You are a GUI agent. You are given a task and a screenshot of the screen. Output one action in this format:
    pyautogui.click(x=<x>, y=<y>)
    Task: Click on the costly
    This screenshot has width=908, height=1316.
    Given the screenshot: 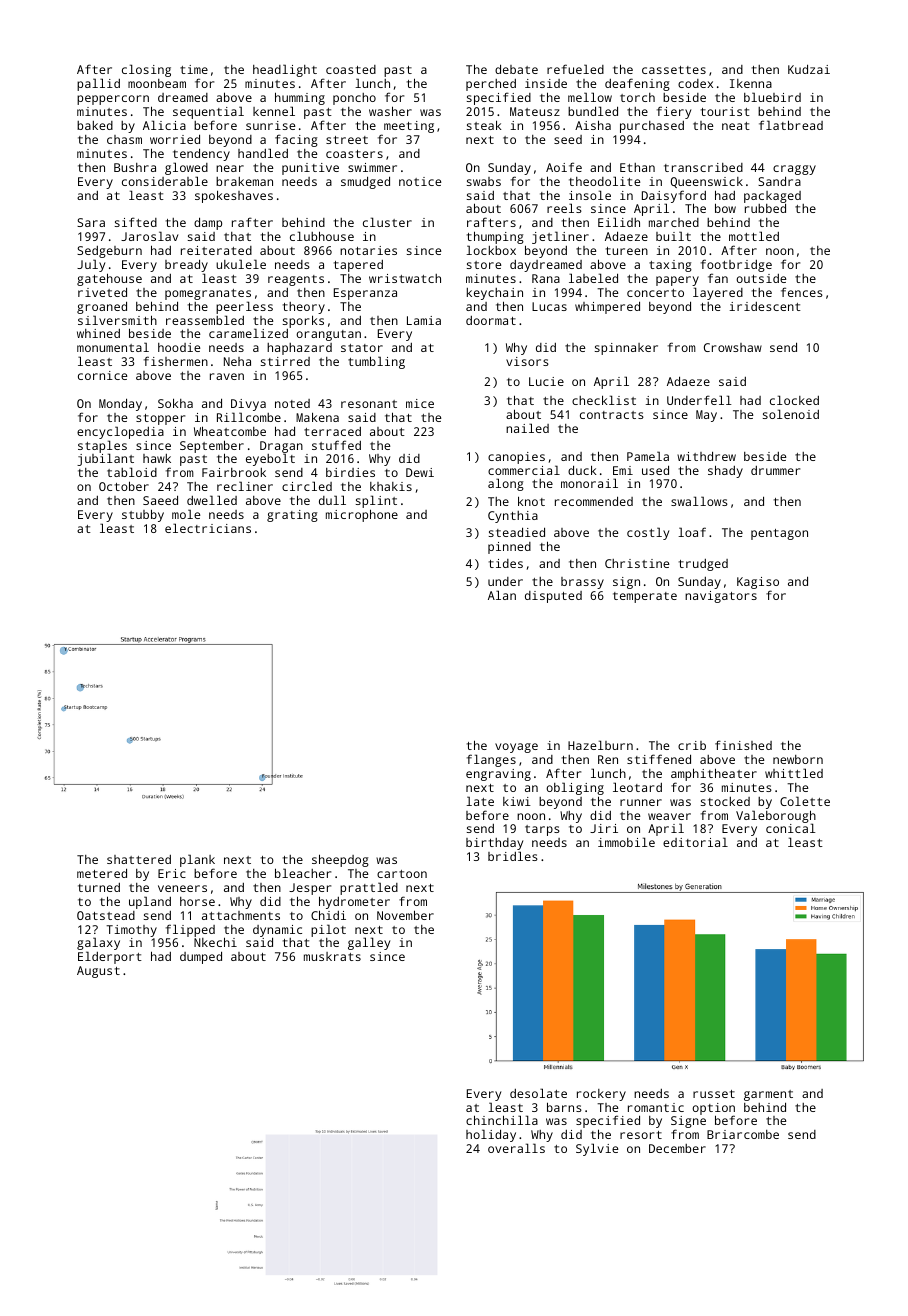 What is the action you would take?
    pyautogui.click(x=648, y=533)
